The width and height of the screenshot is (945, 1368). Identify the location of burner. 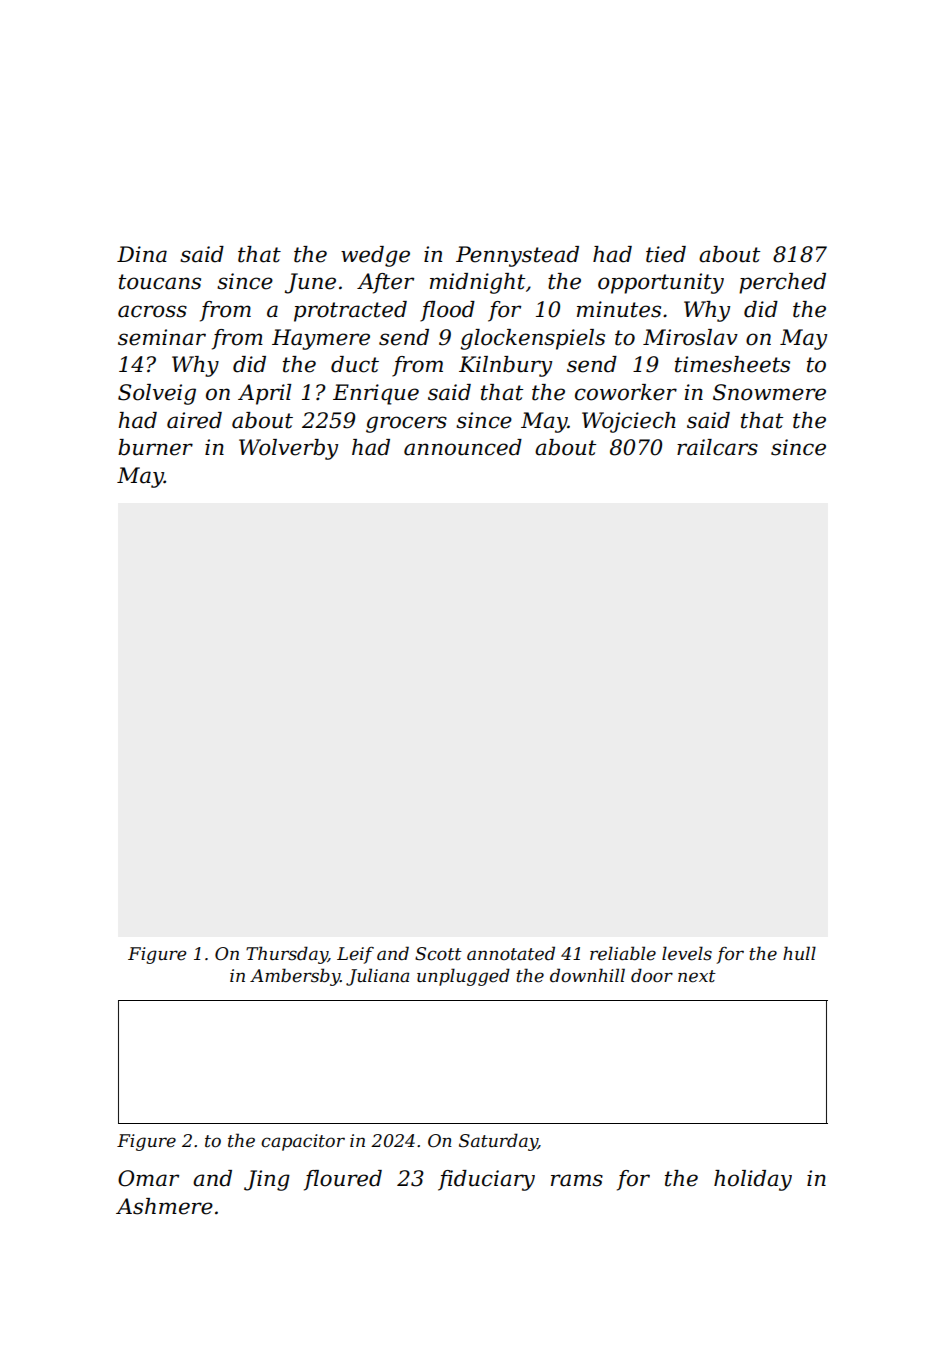
(155, 447).
